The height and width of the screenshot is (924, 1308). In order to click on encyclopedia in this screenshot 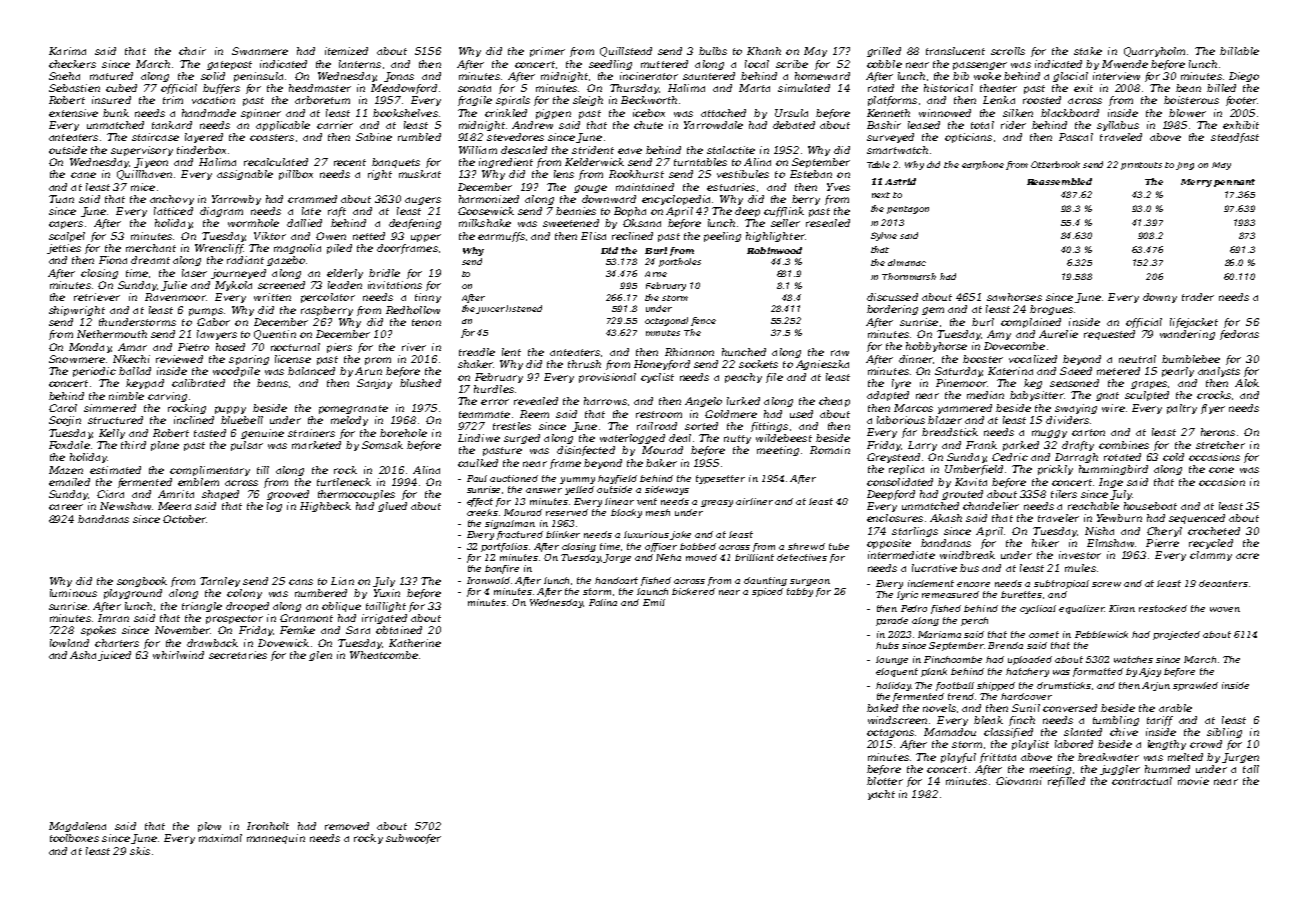, I will do `click(676, 200)`.
